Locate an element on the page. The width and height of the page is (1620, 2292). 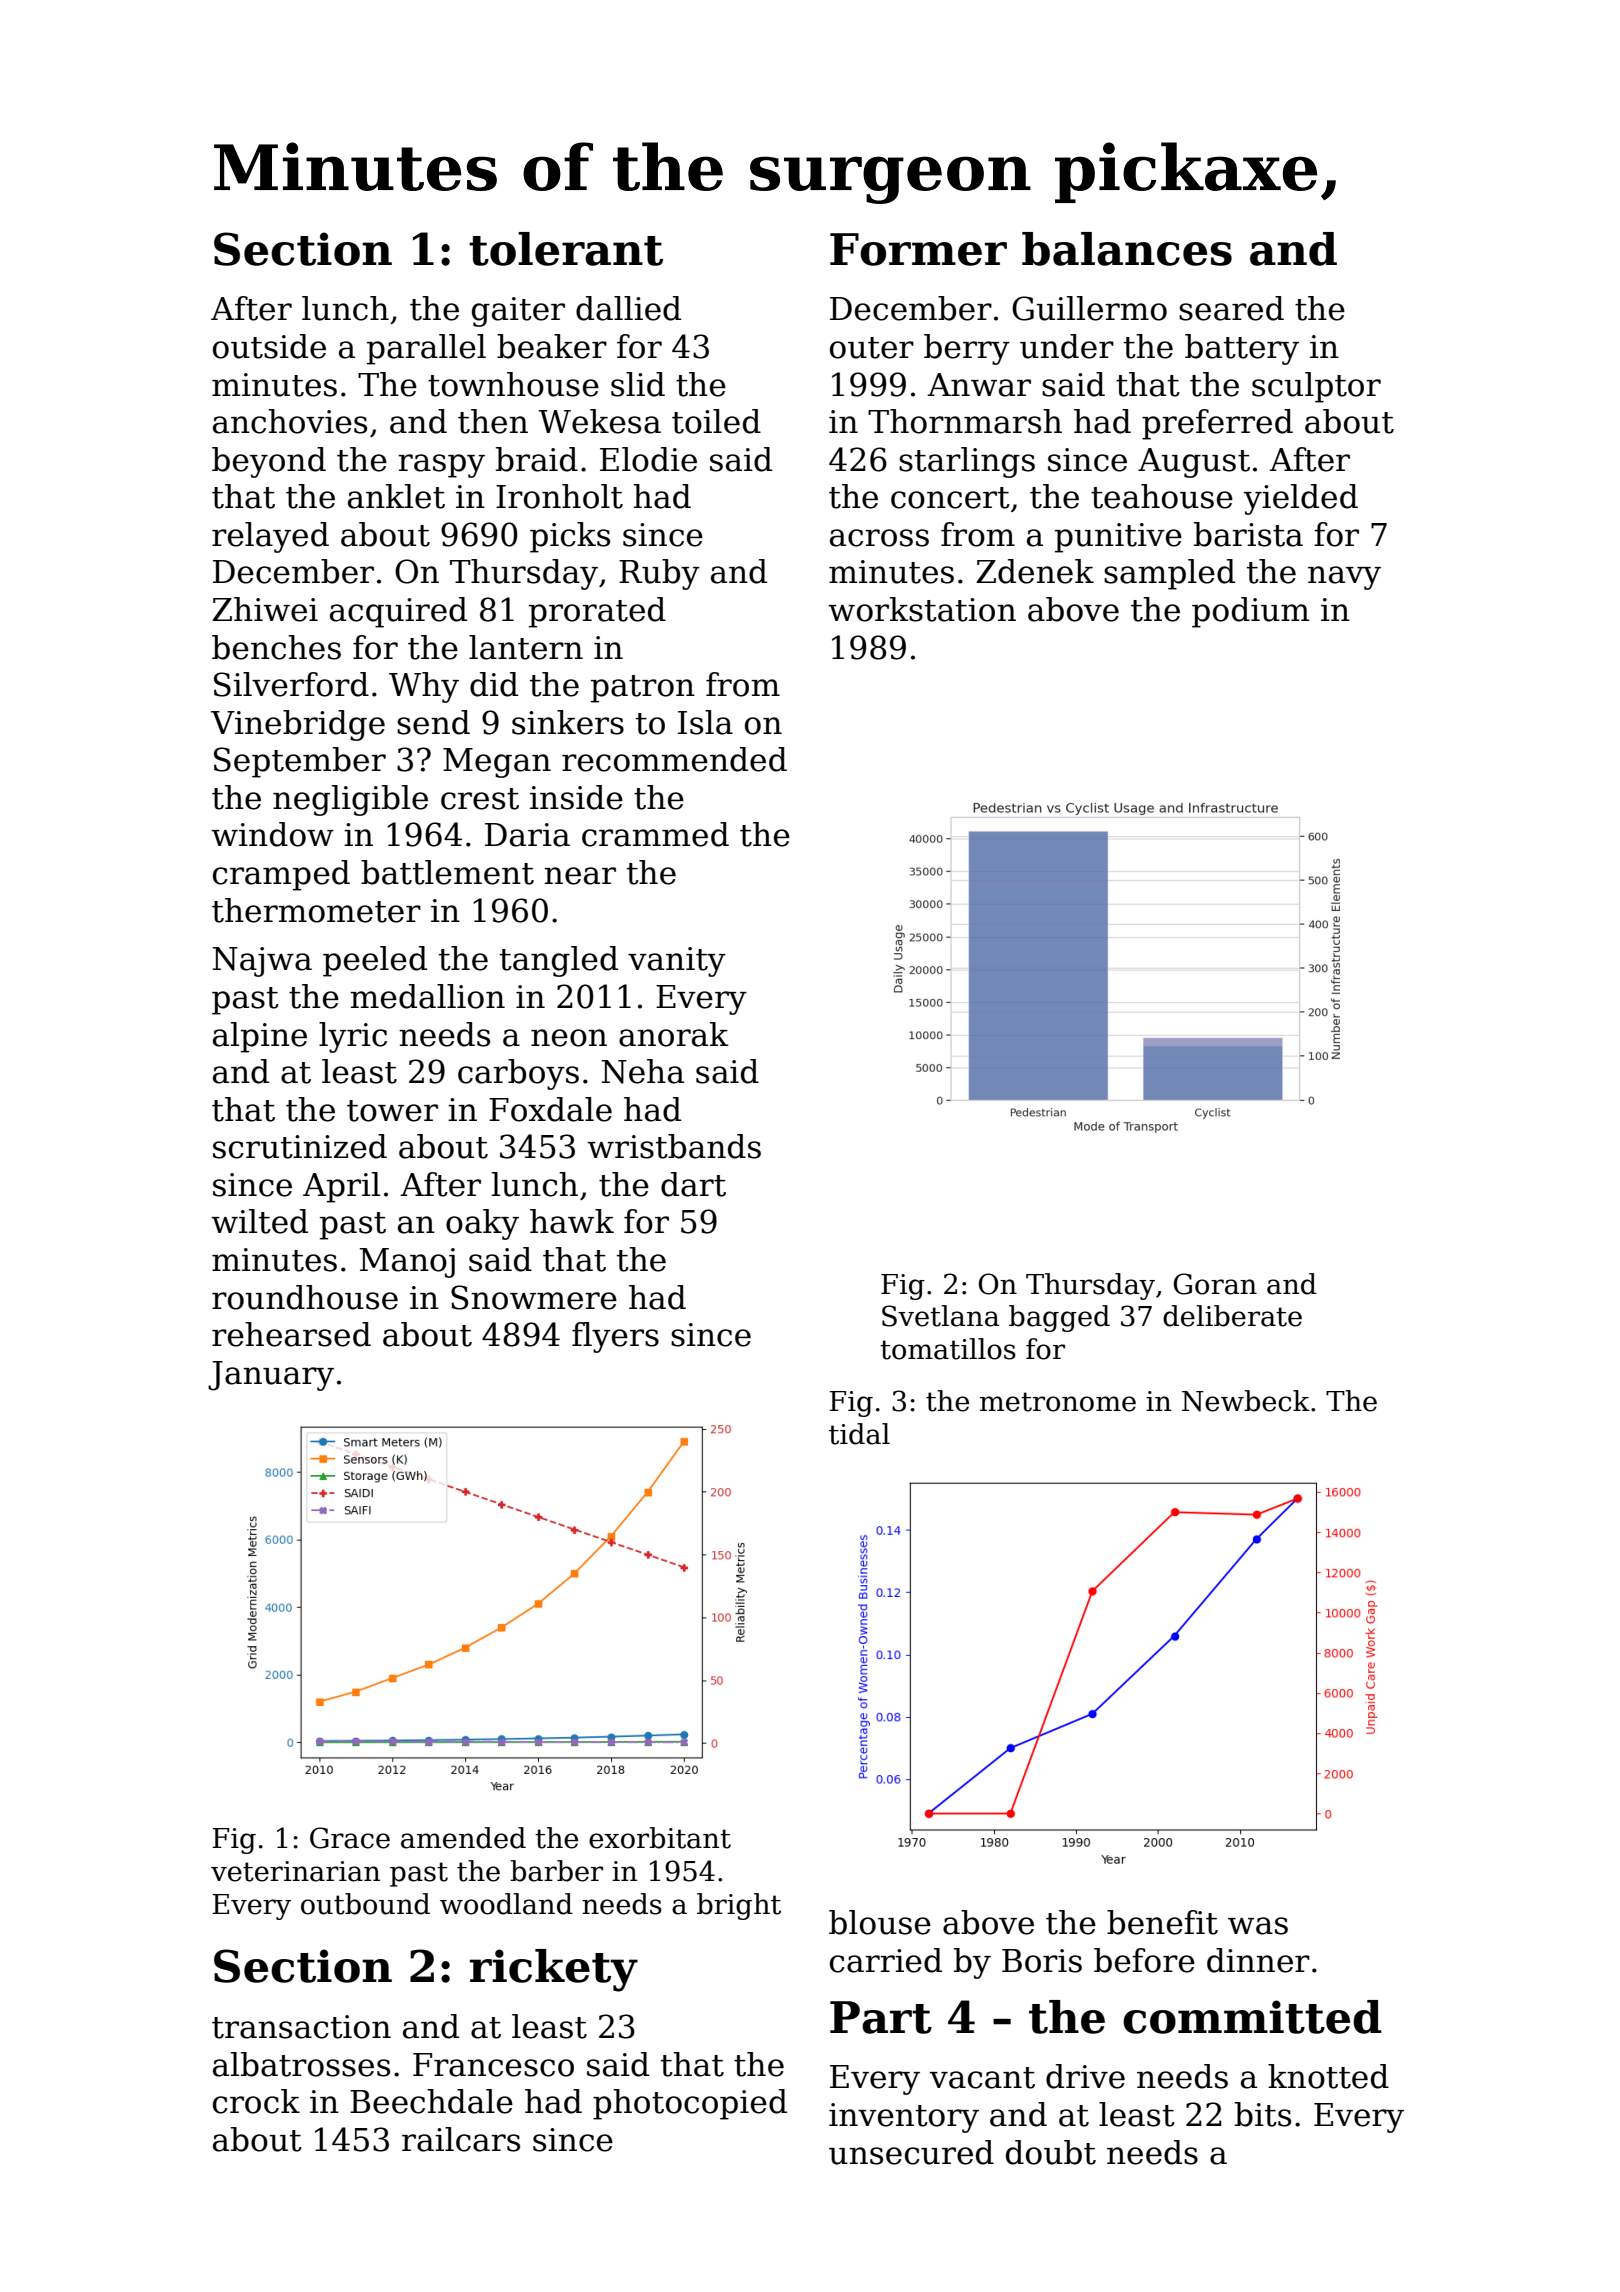
podium is located at coordinates (1251, 612).
